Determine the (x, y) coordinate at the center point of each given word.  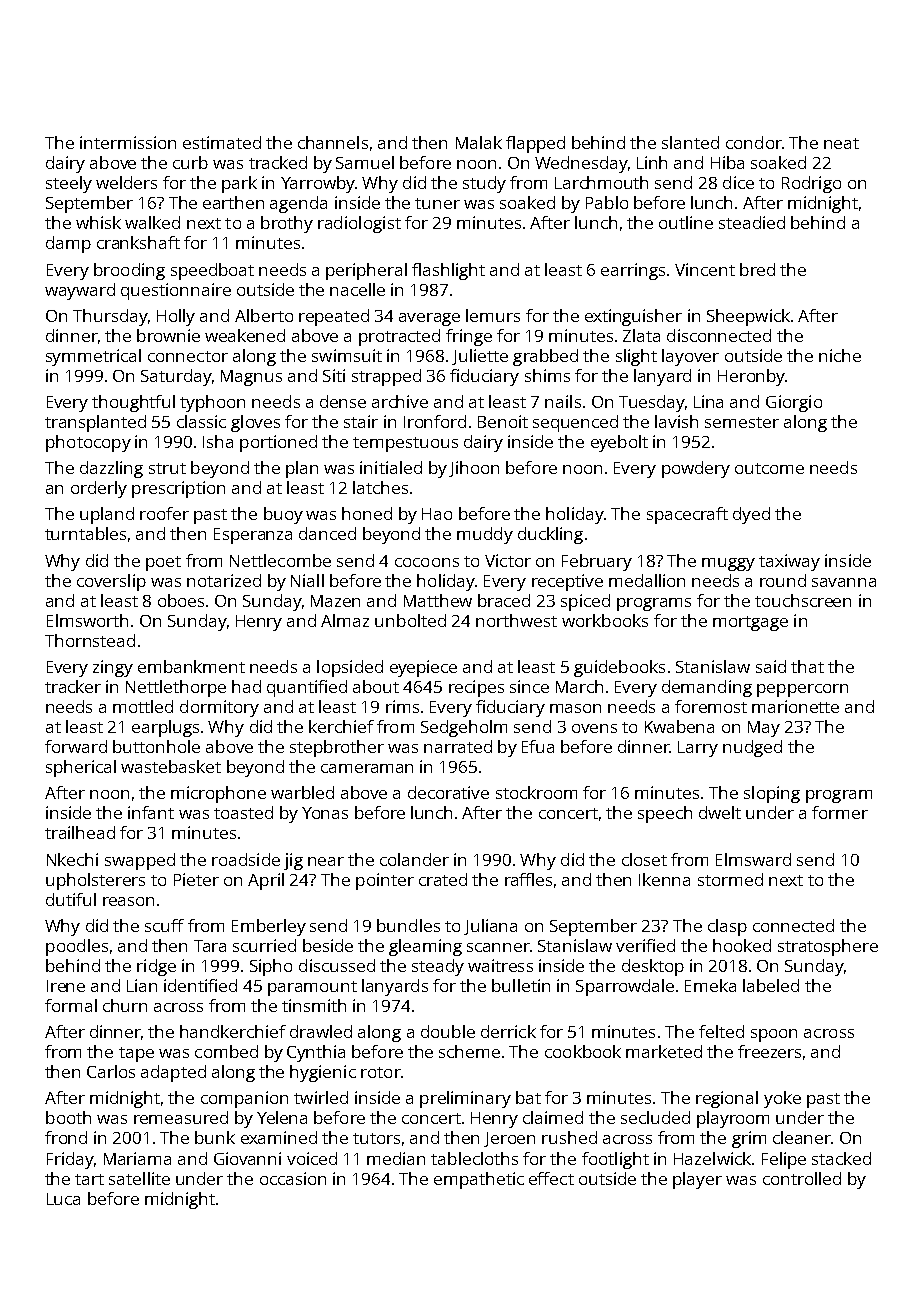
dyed (751, 515)
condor (754, 142)
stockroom (536, 792)
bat (528, 1097)
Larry (698, 749)
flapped (535, 144)
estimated (222, 142)
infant (151, 812)
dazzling (111, 469)
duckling (550, 535)
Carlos (111, 1071)
